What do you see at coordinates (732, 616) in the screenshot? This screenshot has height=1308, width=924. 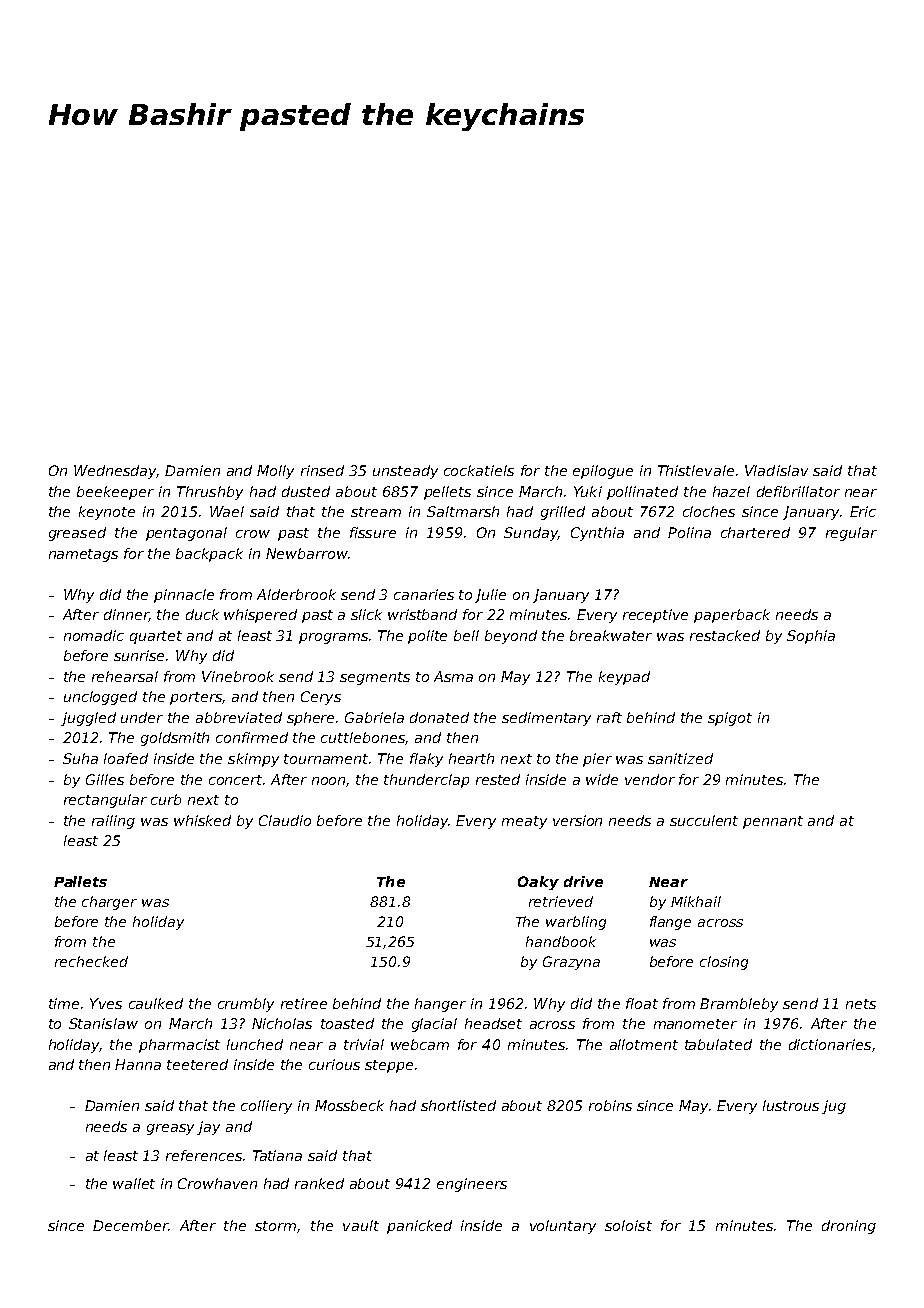 I see `paperback` at bounding box center [732, 616].
